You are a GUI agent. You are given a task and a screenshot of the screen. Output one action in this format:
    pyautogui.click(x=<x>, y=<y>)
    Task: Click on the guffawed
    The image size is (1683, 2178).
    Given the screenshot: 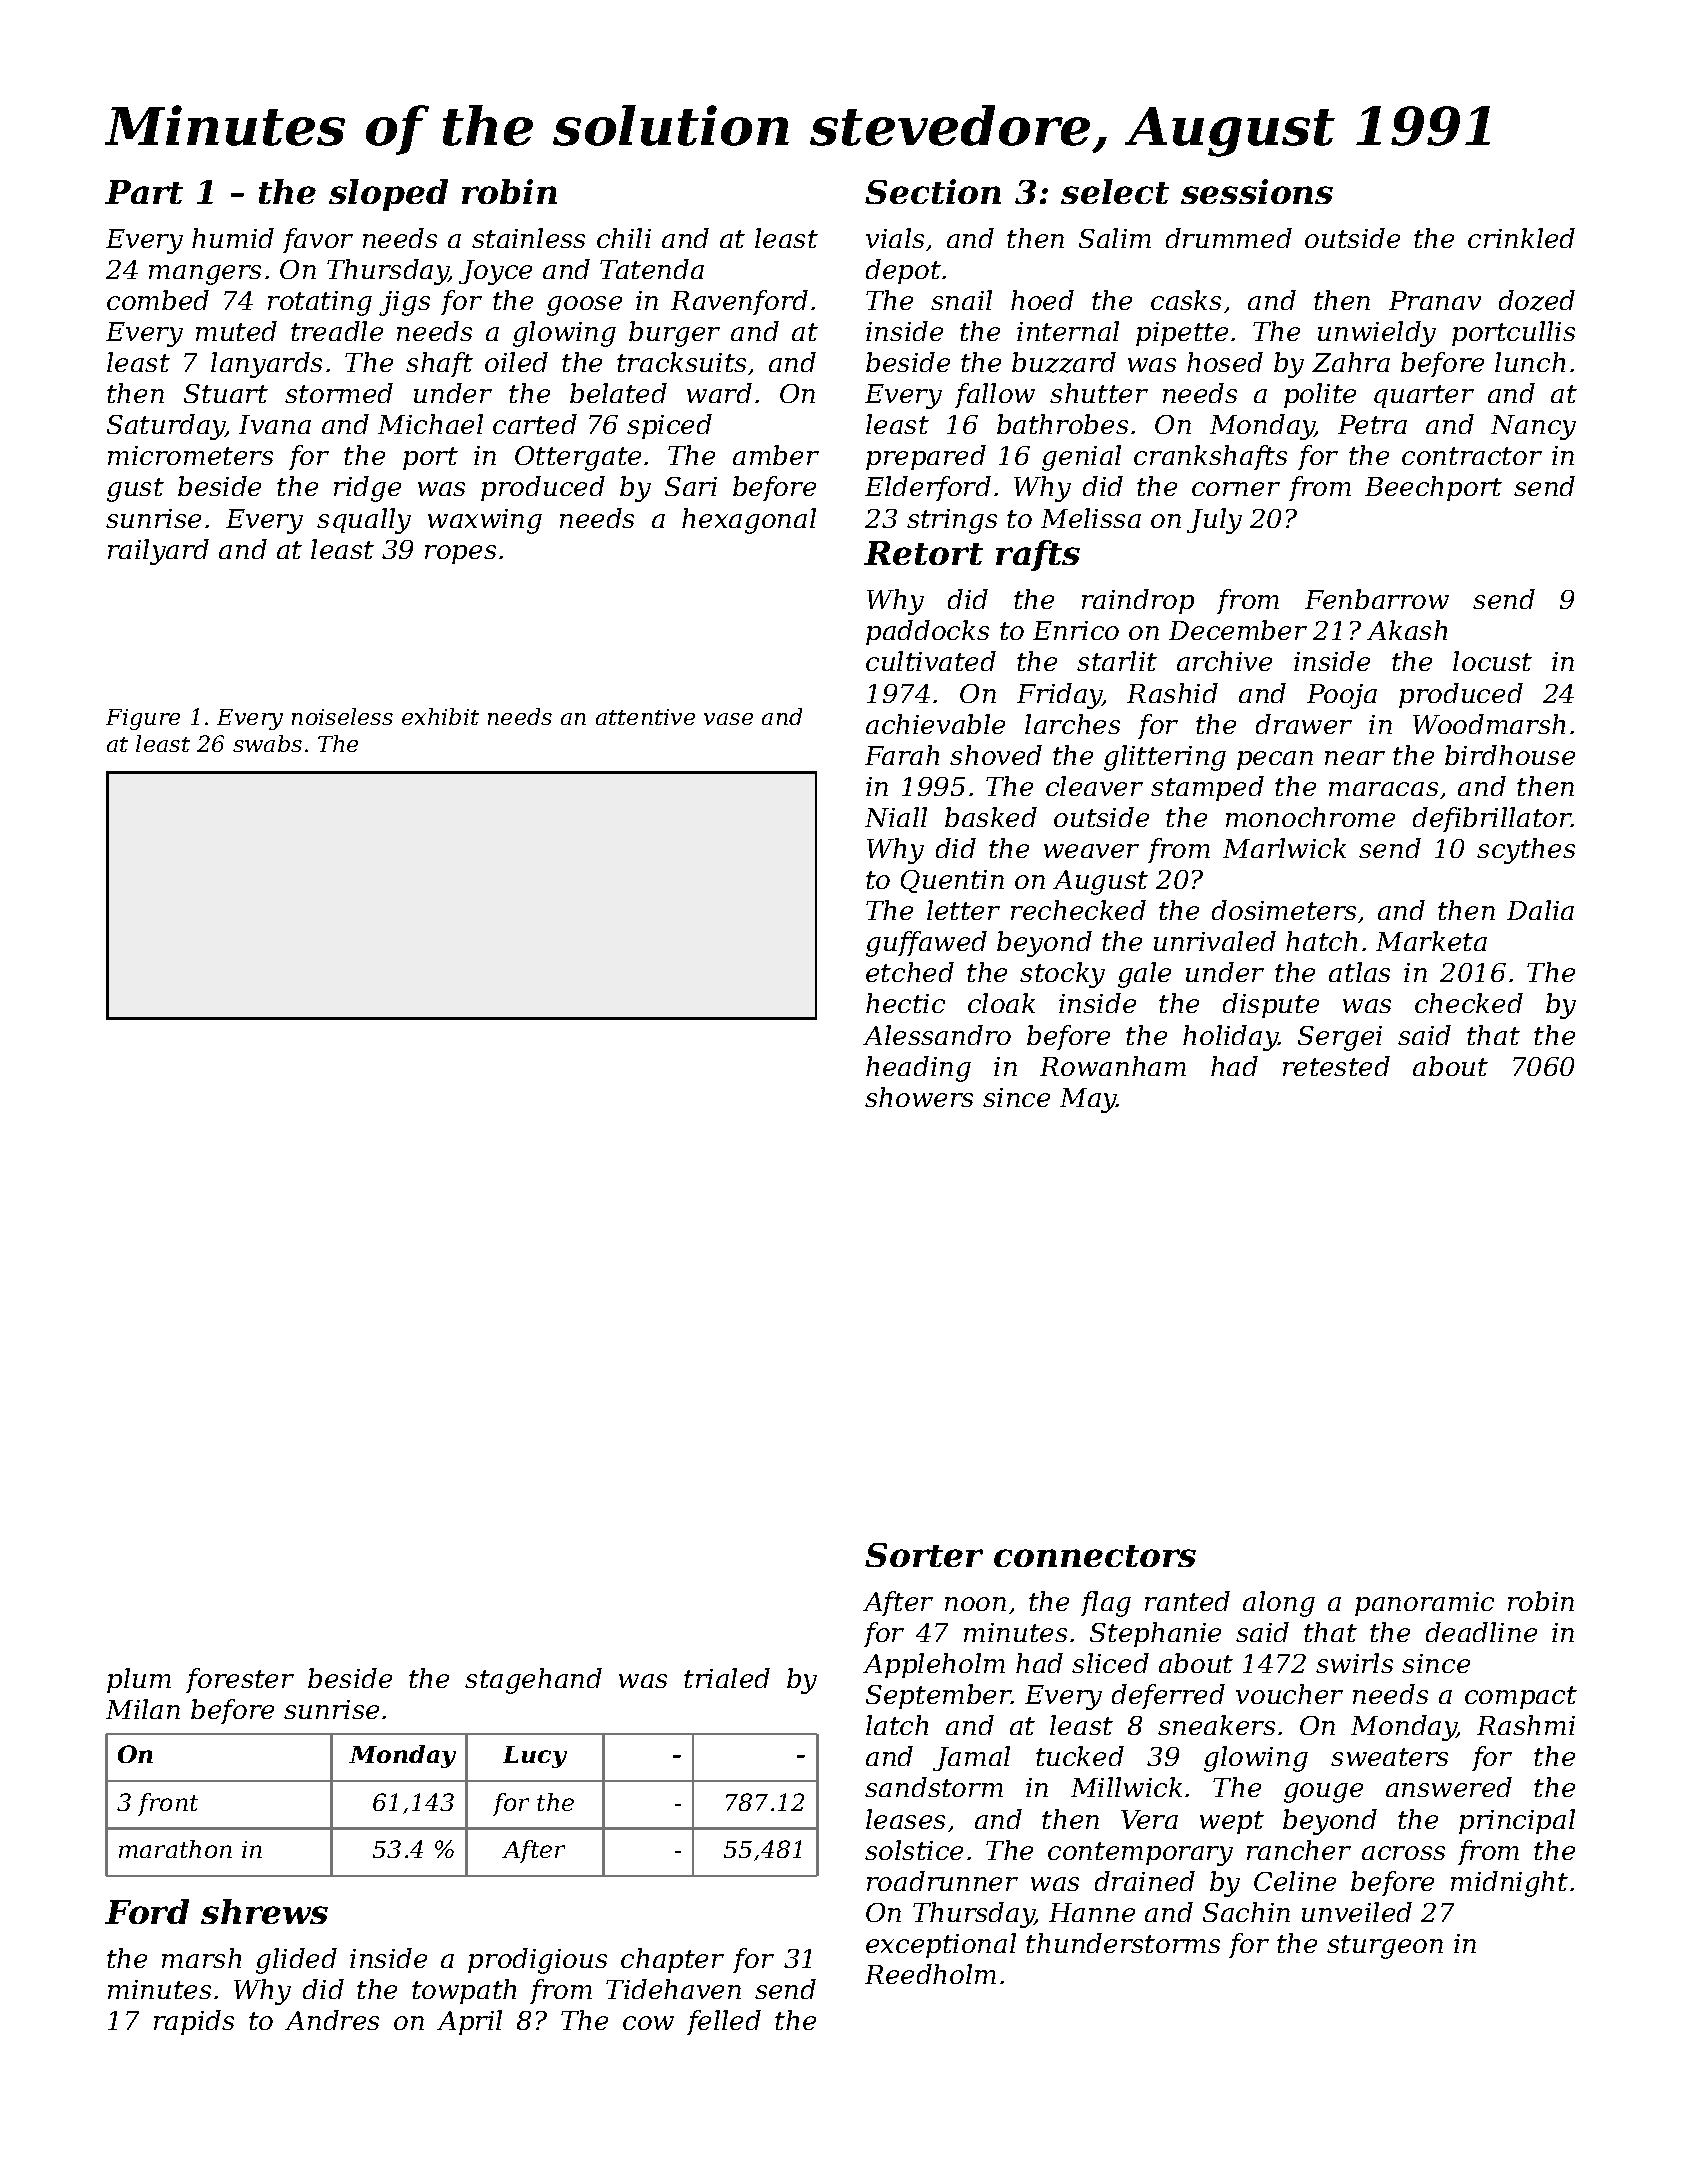 What is the action you would take?
    pyautogui.click(x=926, y=944)
